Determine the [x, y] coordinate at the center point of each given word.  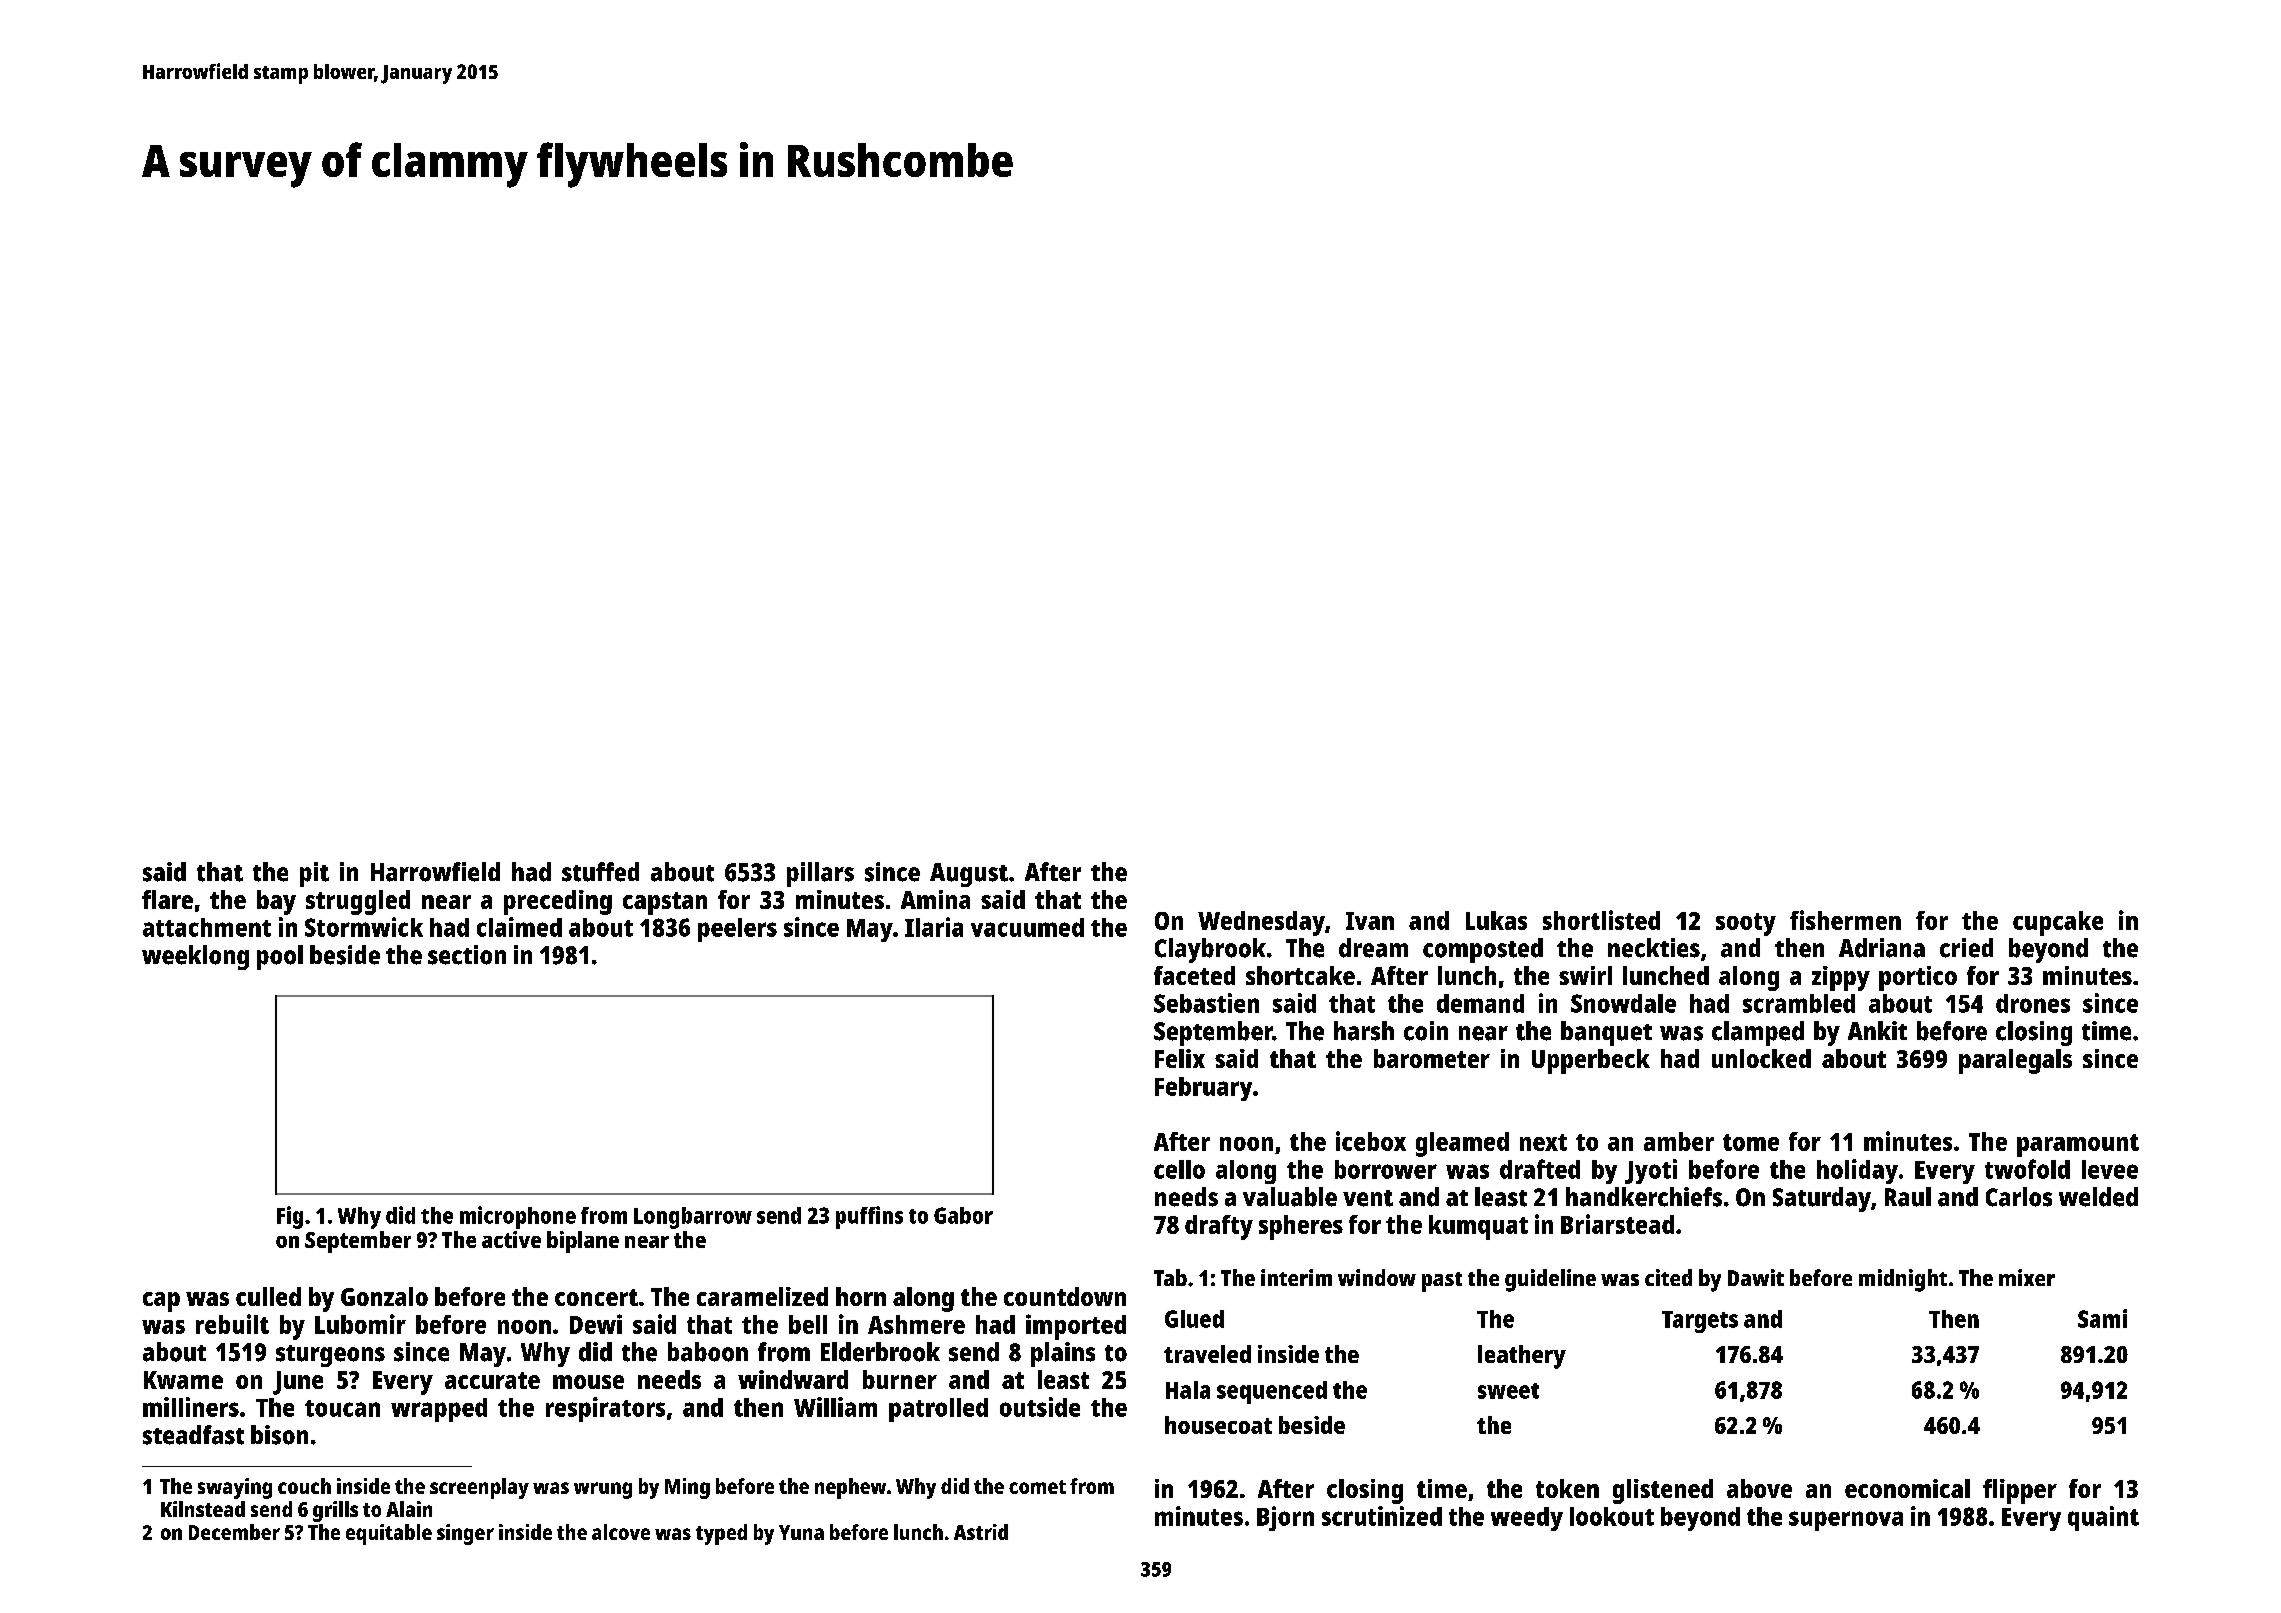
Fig [290, 1217]
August [969, 875]
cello [1179, 1169]
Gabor [963, 1215]
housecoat [1218, 1425]
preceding [558, 902]
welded [2098, 1197]
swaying [235, 1488]
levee [2110, 1169]
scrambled [1799, 1003]
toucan [342, 1408]
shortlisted [1601, 920]
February [1203, 1089]
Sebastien [1206, 1003]
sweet [1508, 1391]
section [467, 955]
